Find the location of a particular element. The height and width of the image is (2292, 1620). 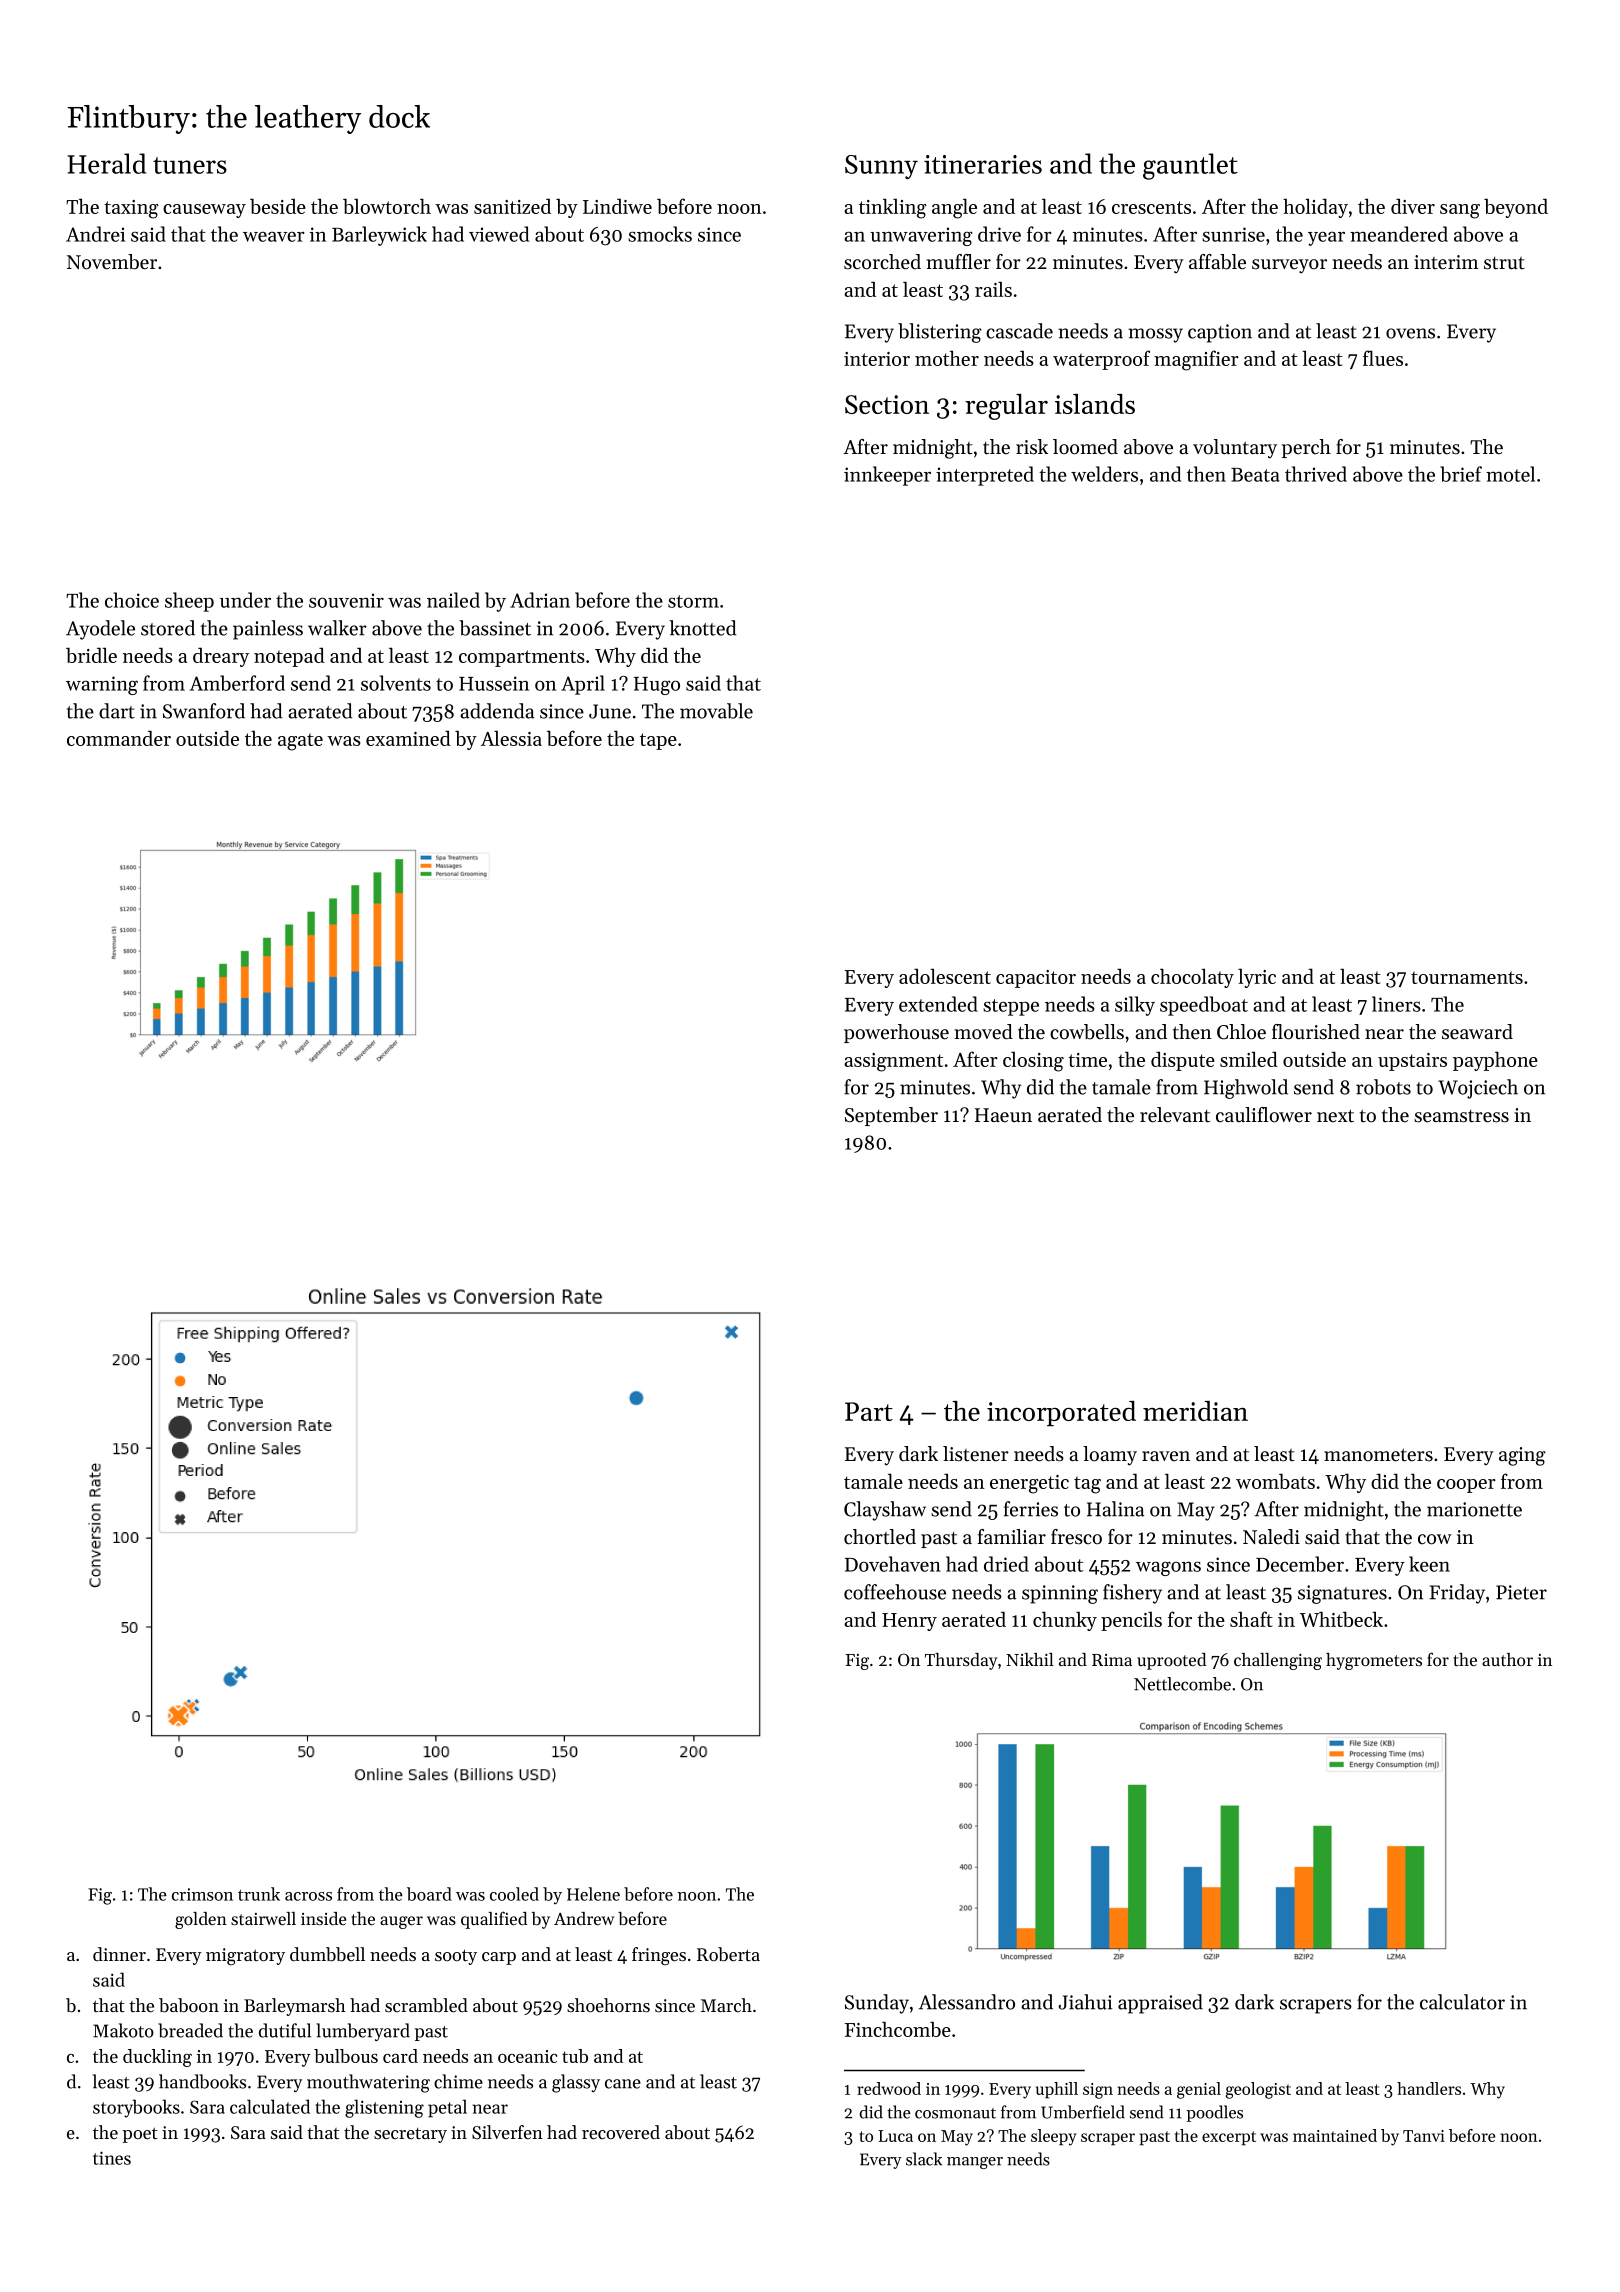

calculator is located at coordinates (1462, 2002).
